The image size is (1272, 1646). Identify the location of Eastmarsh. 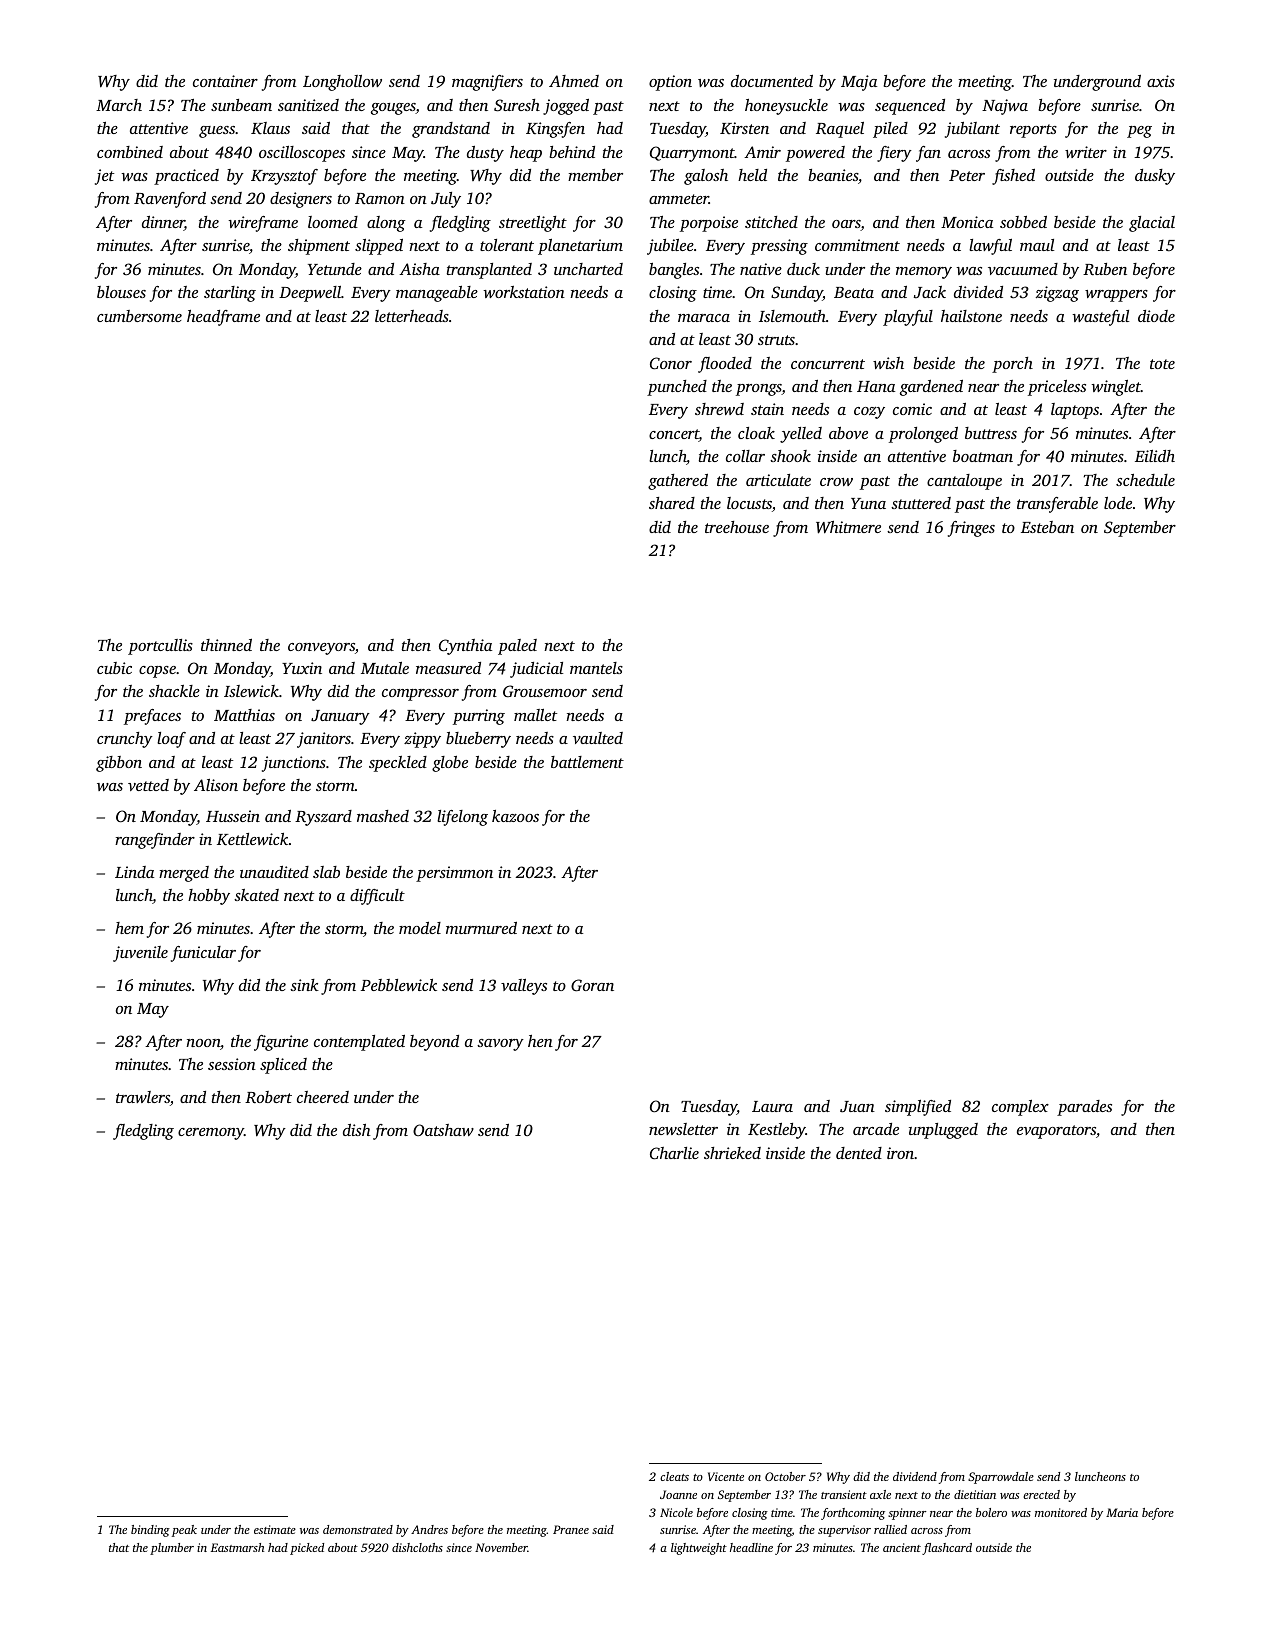
(237, 1547).
